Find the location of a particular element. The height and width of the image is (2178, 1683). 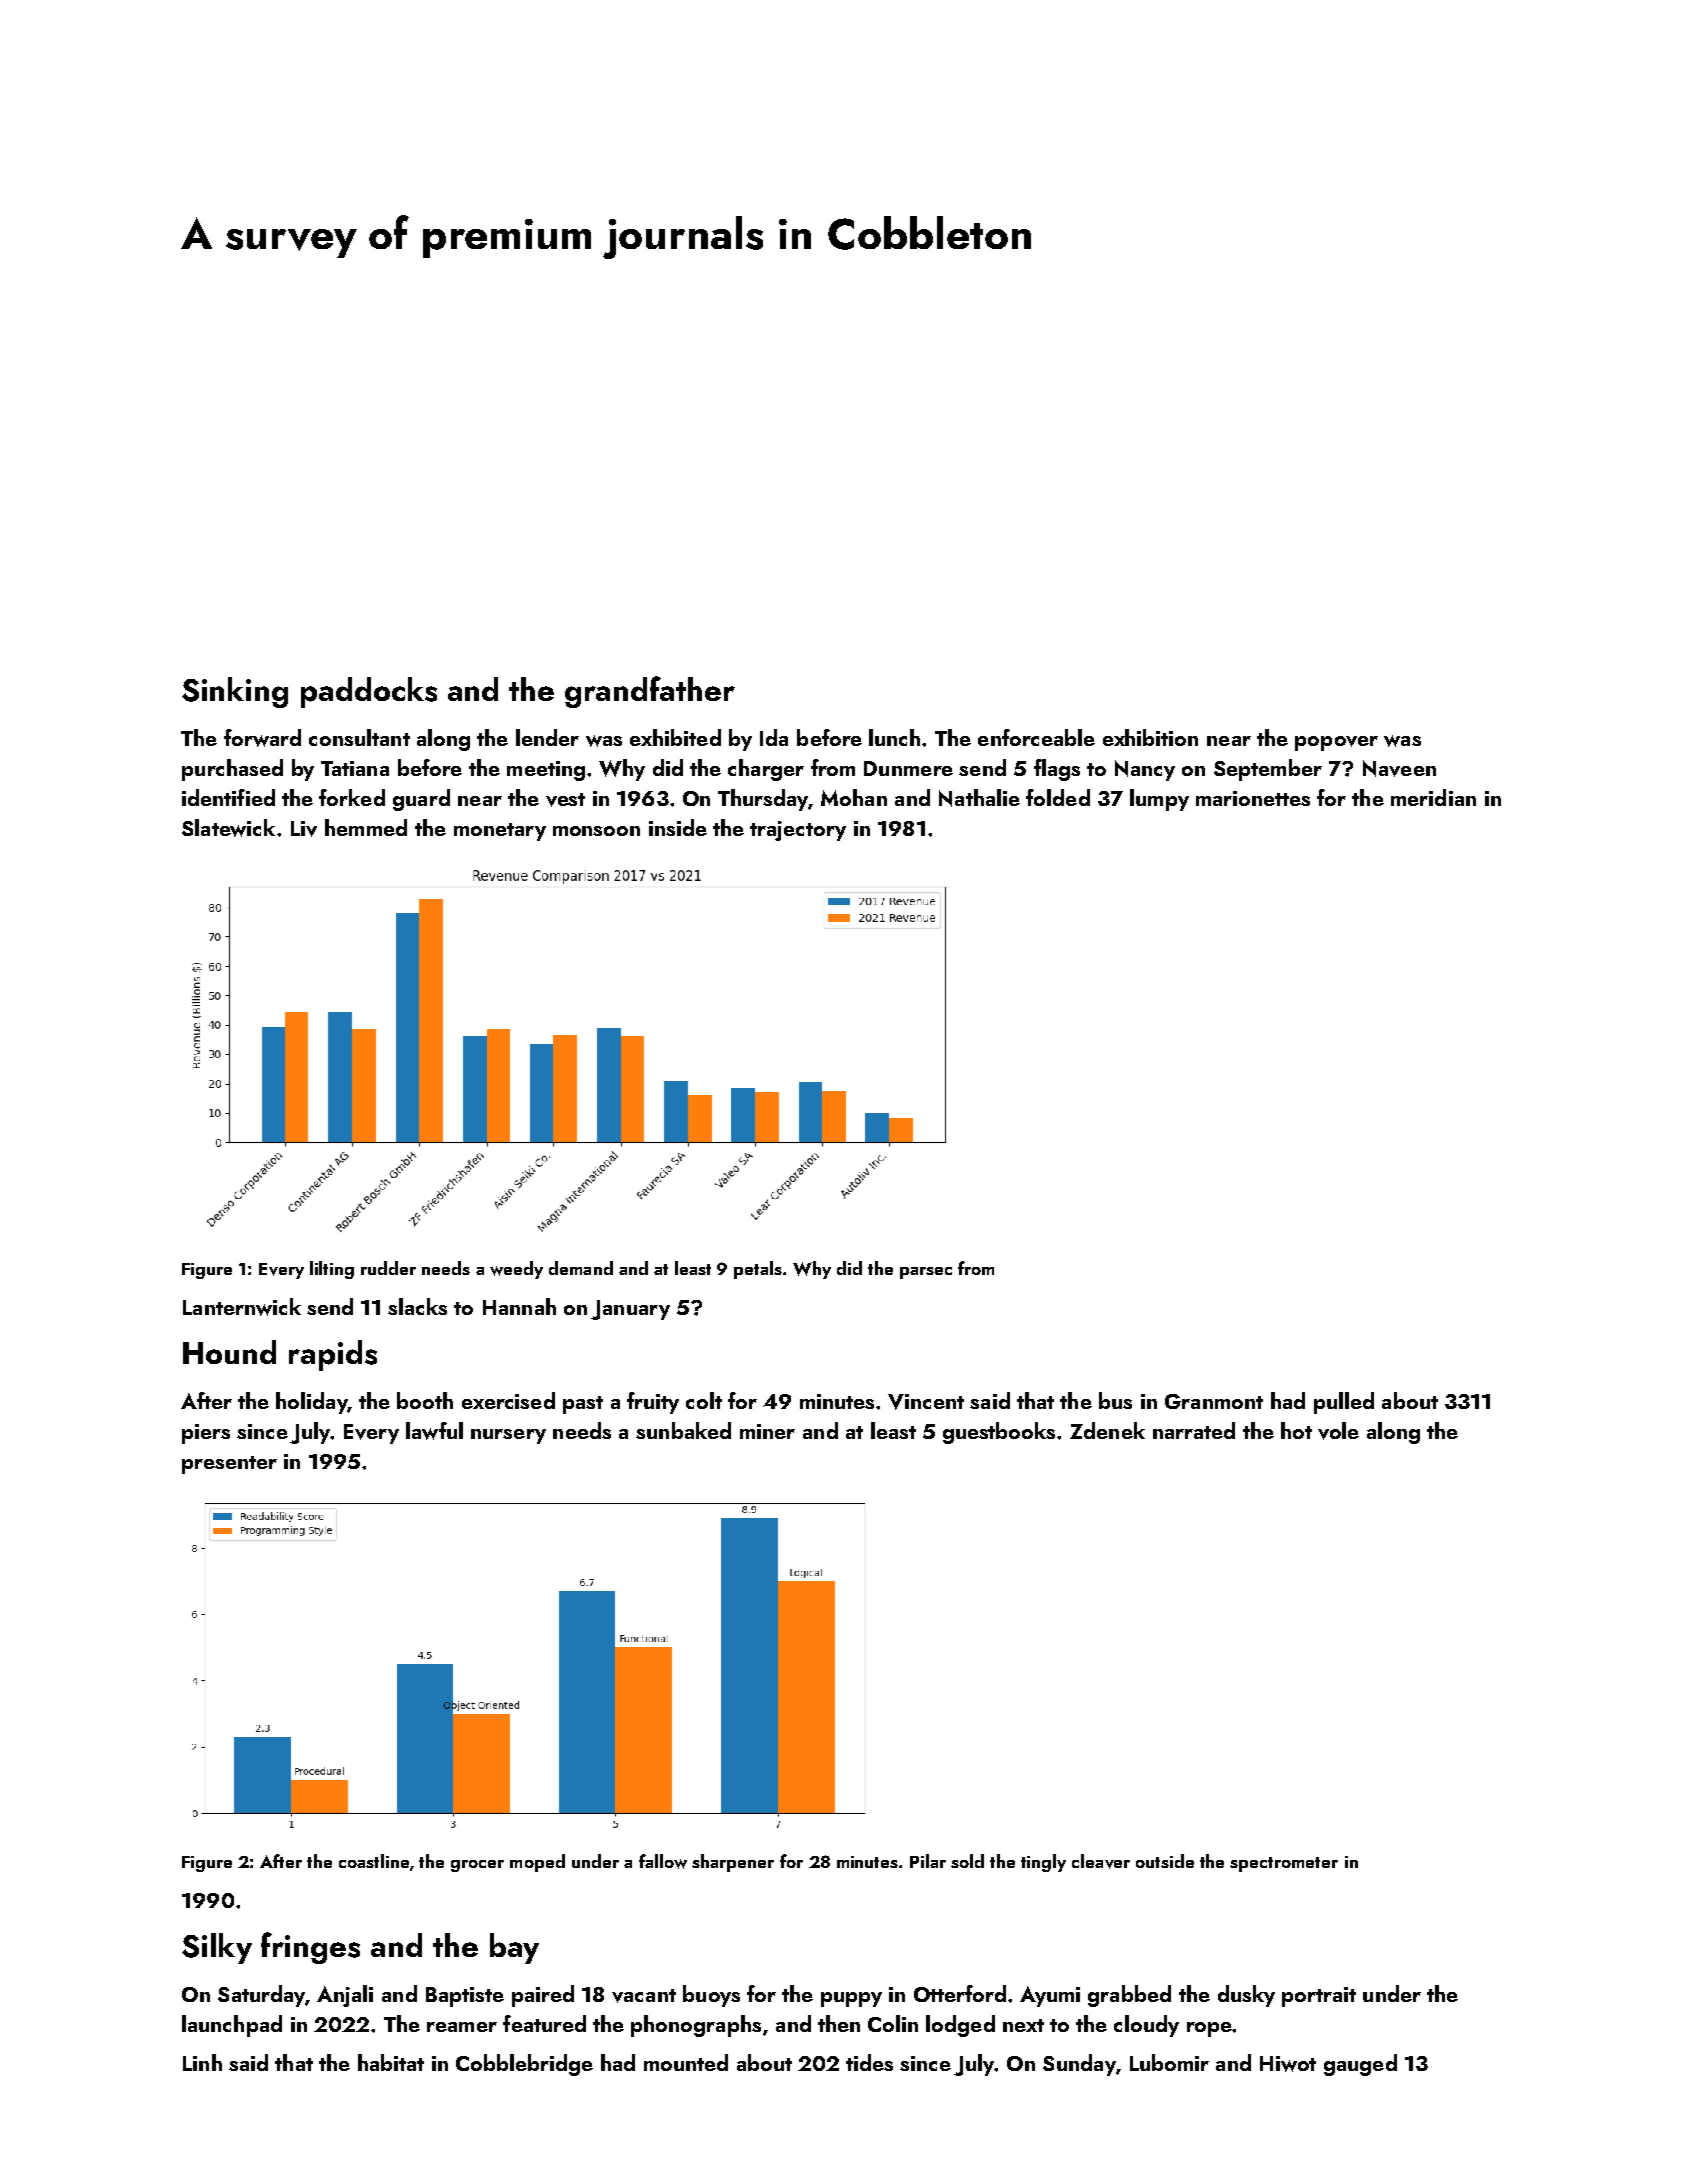

weedy is located at coordinates (516, 1270).
